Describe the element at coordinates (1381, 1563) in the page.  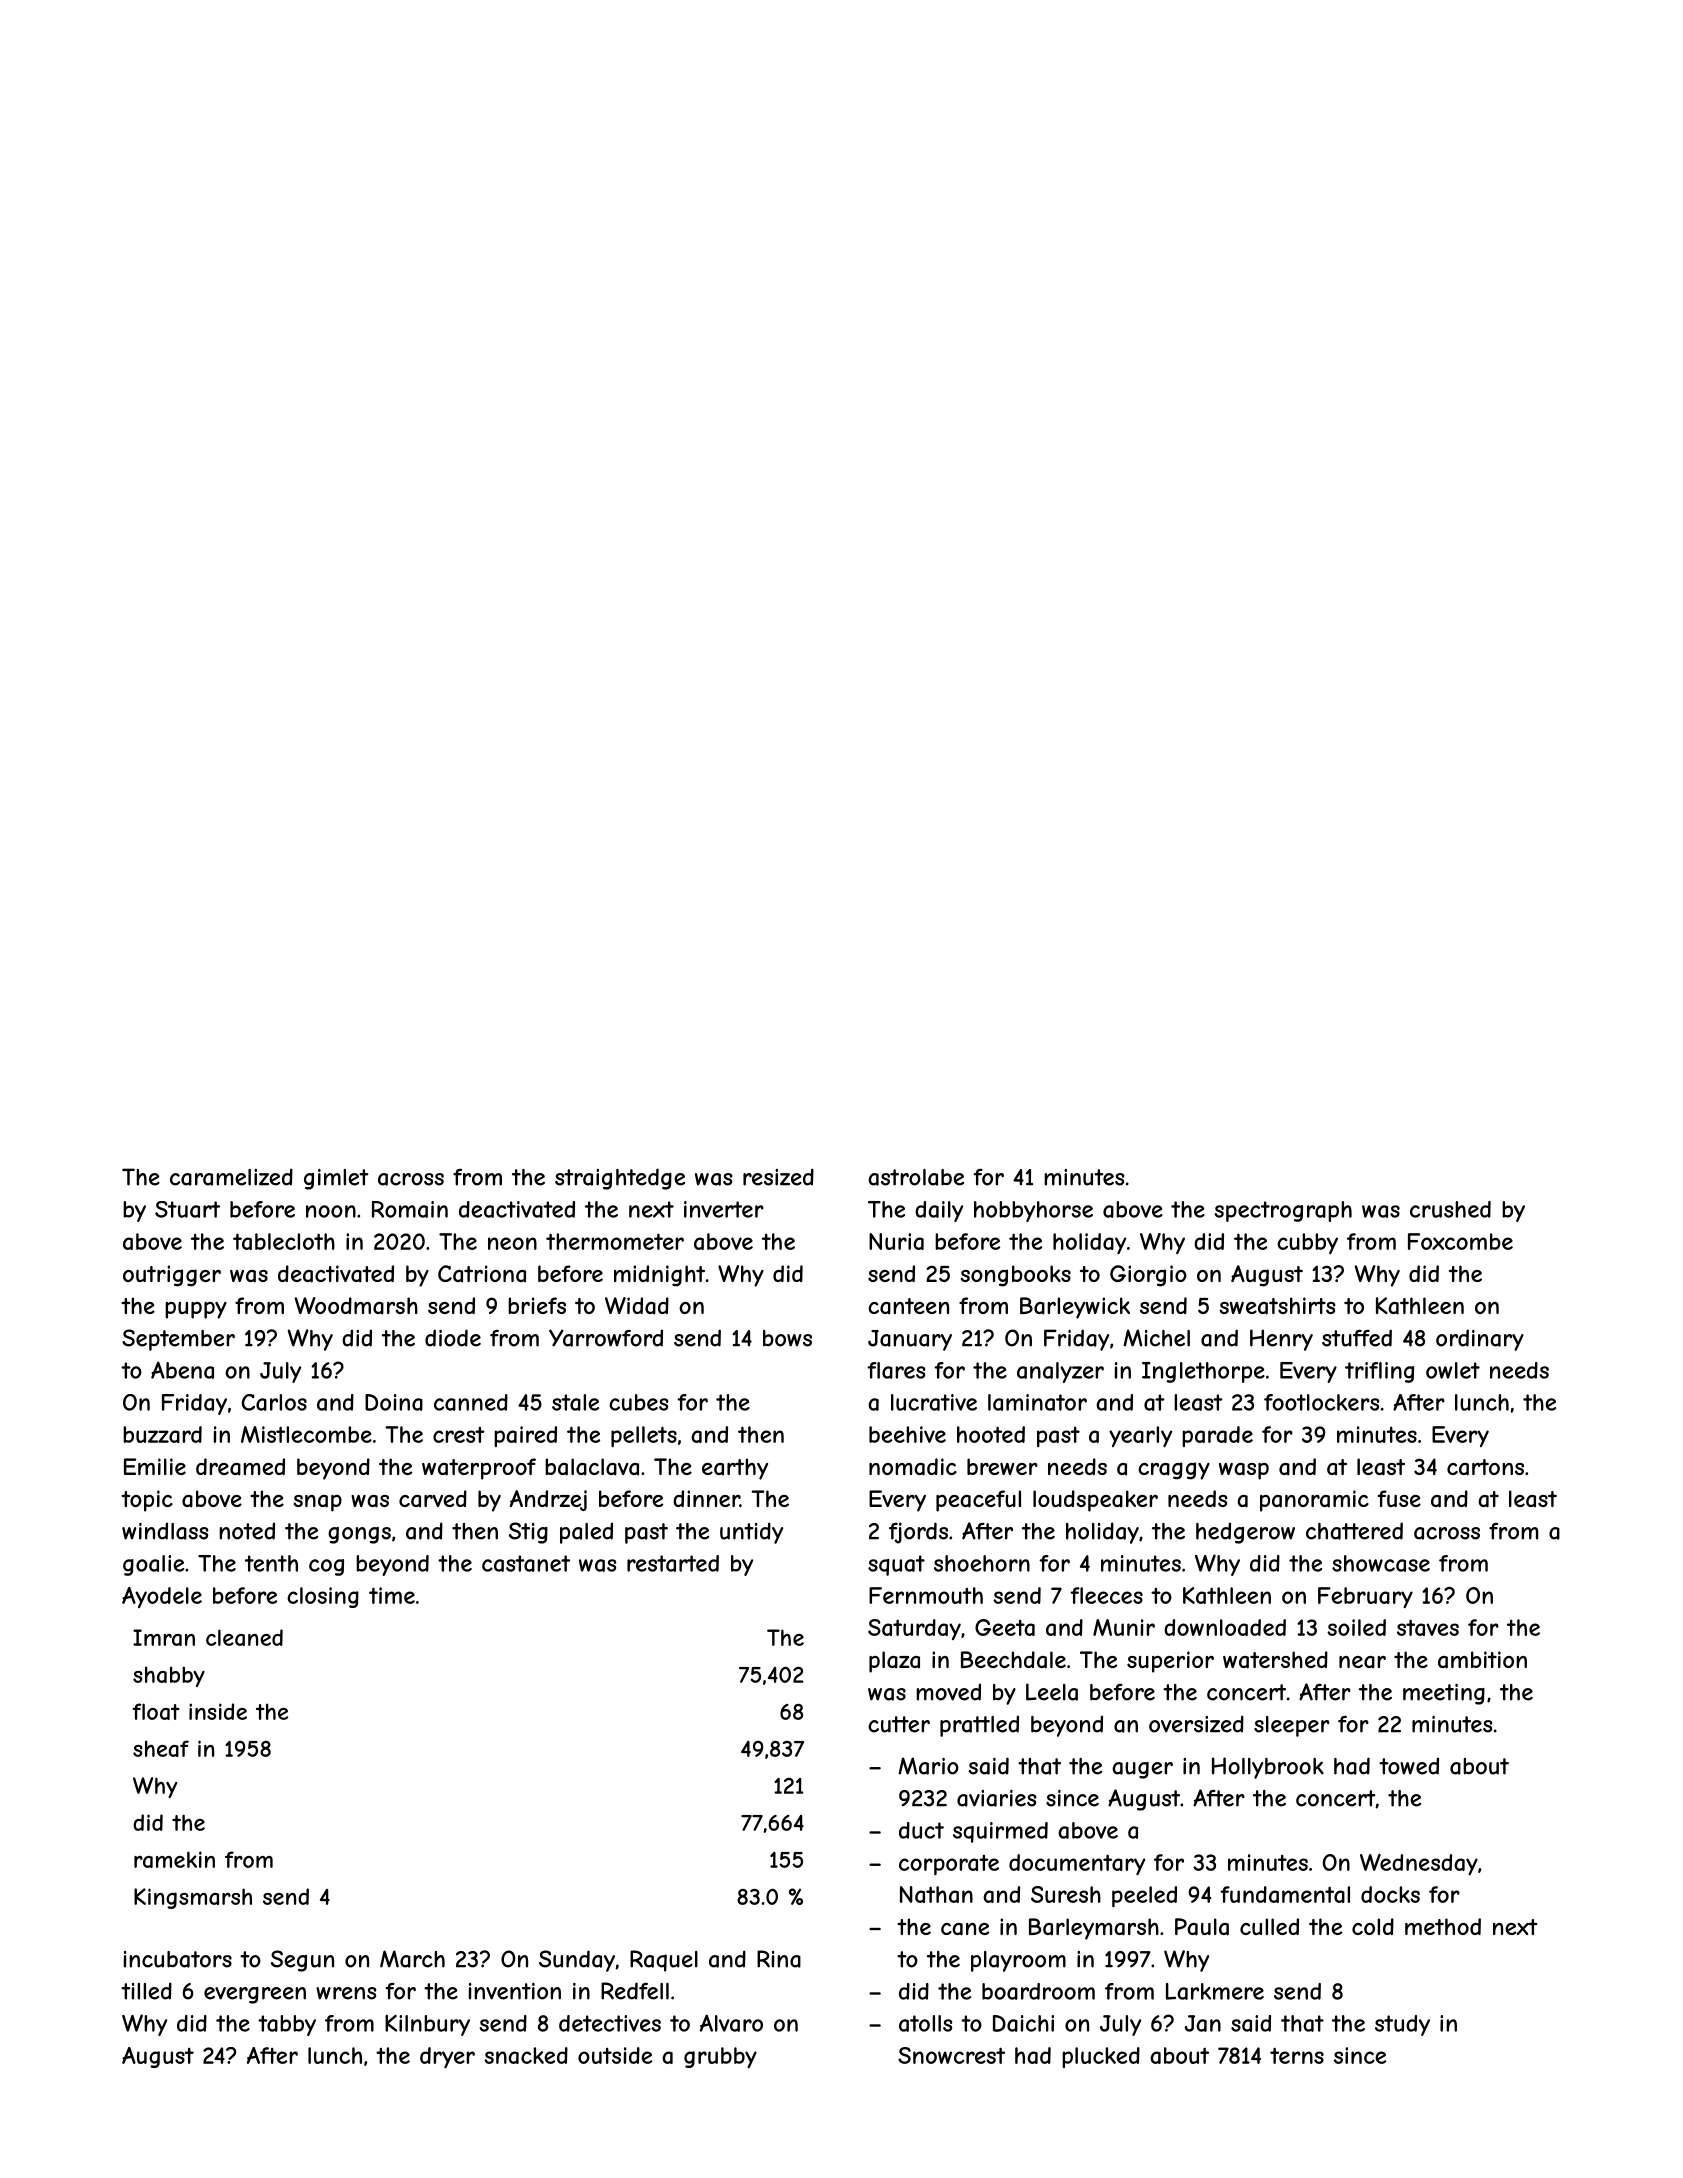
I see `showcase` at that location.
